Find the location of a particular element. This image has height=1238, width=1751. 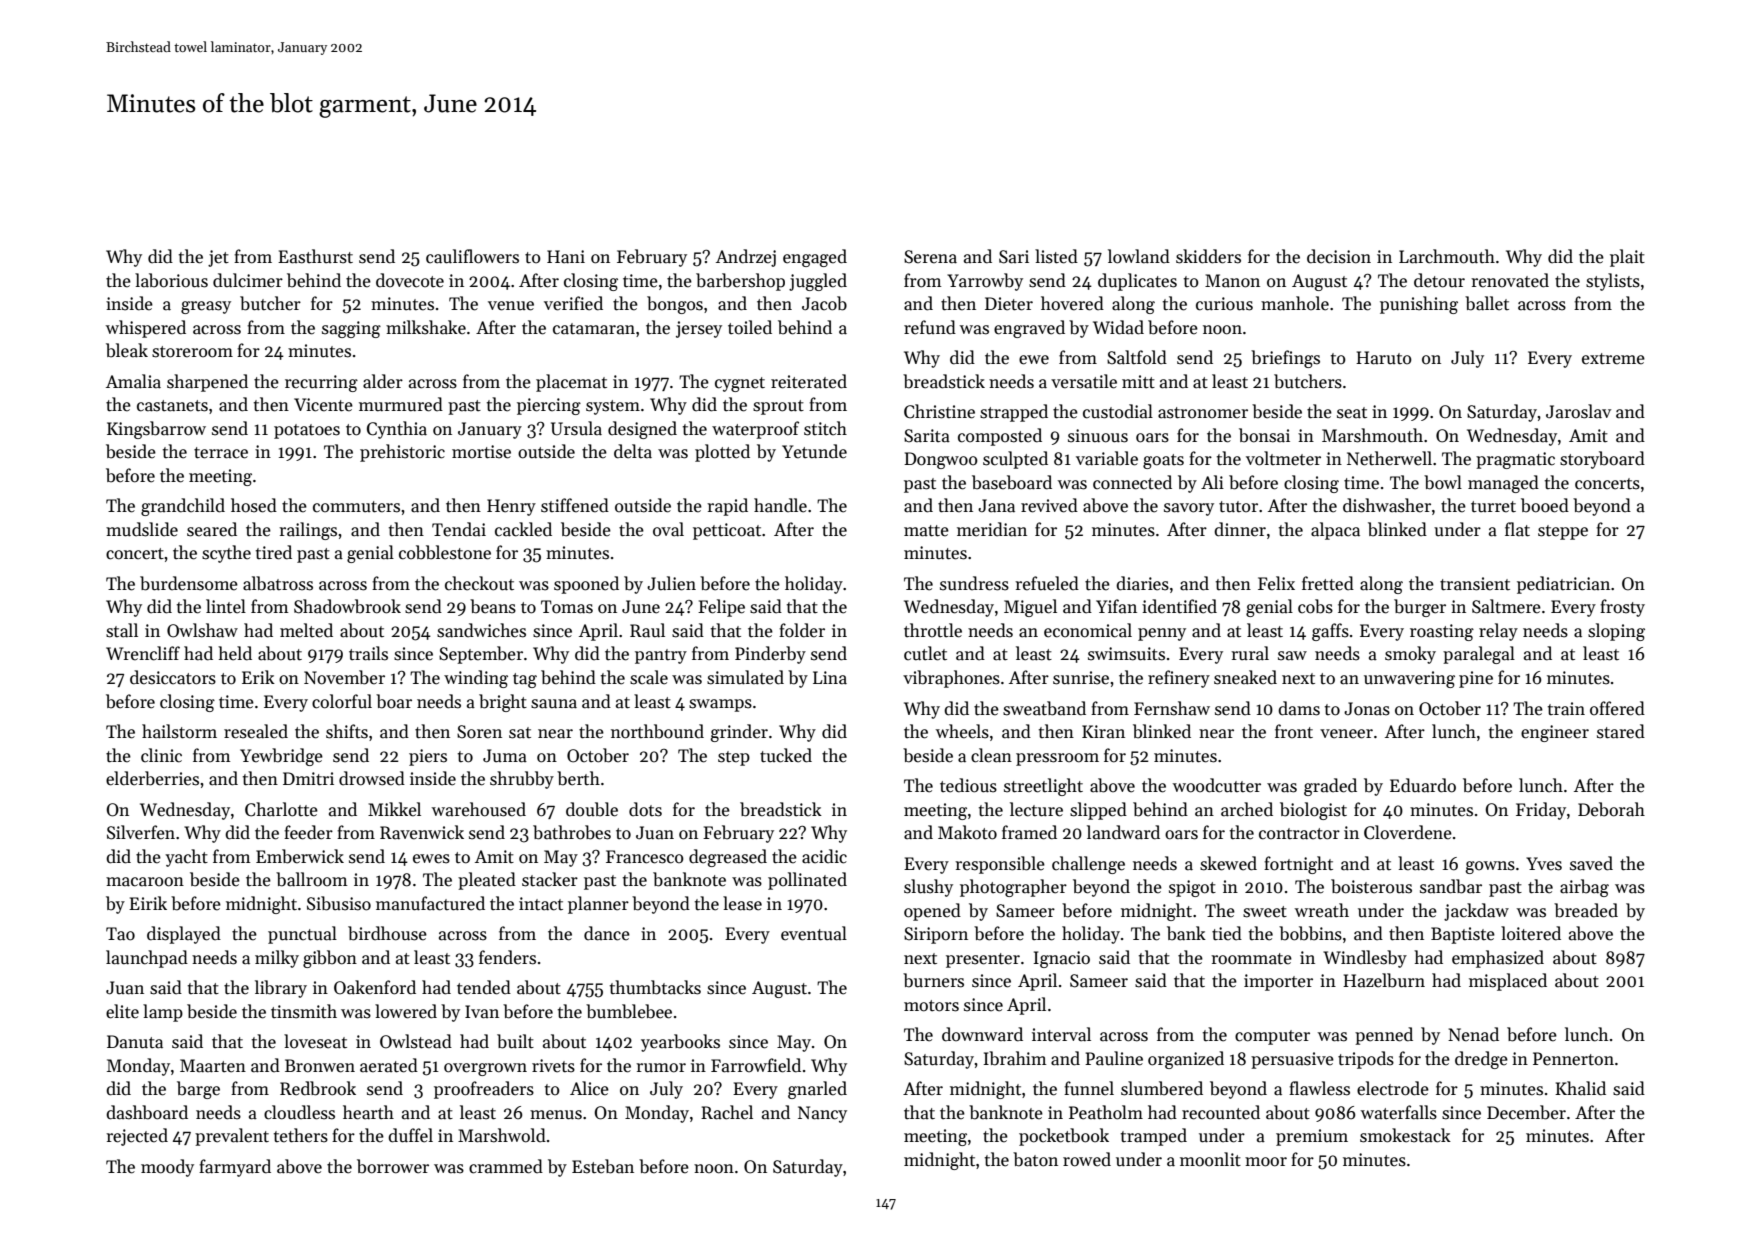

Dongwoo is located at coordinates (941, 460).
